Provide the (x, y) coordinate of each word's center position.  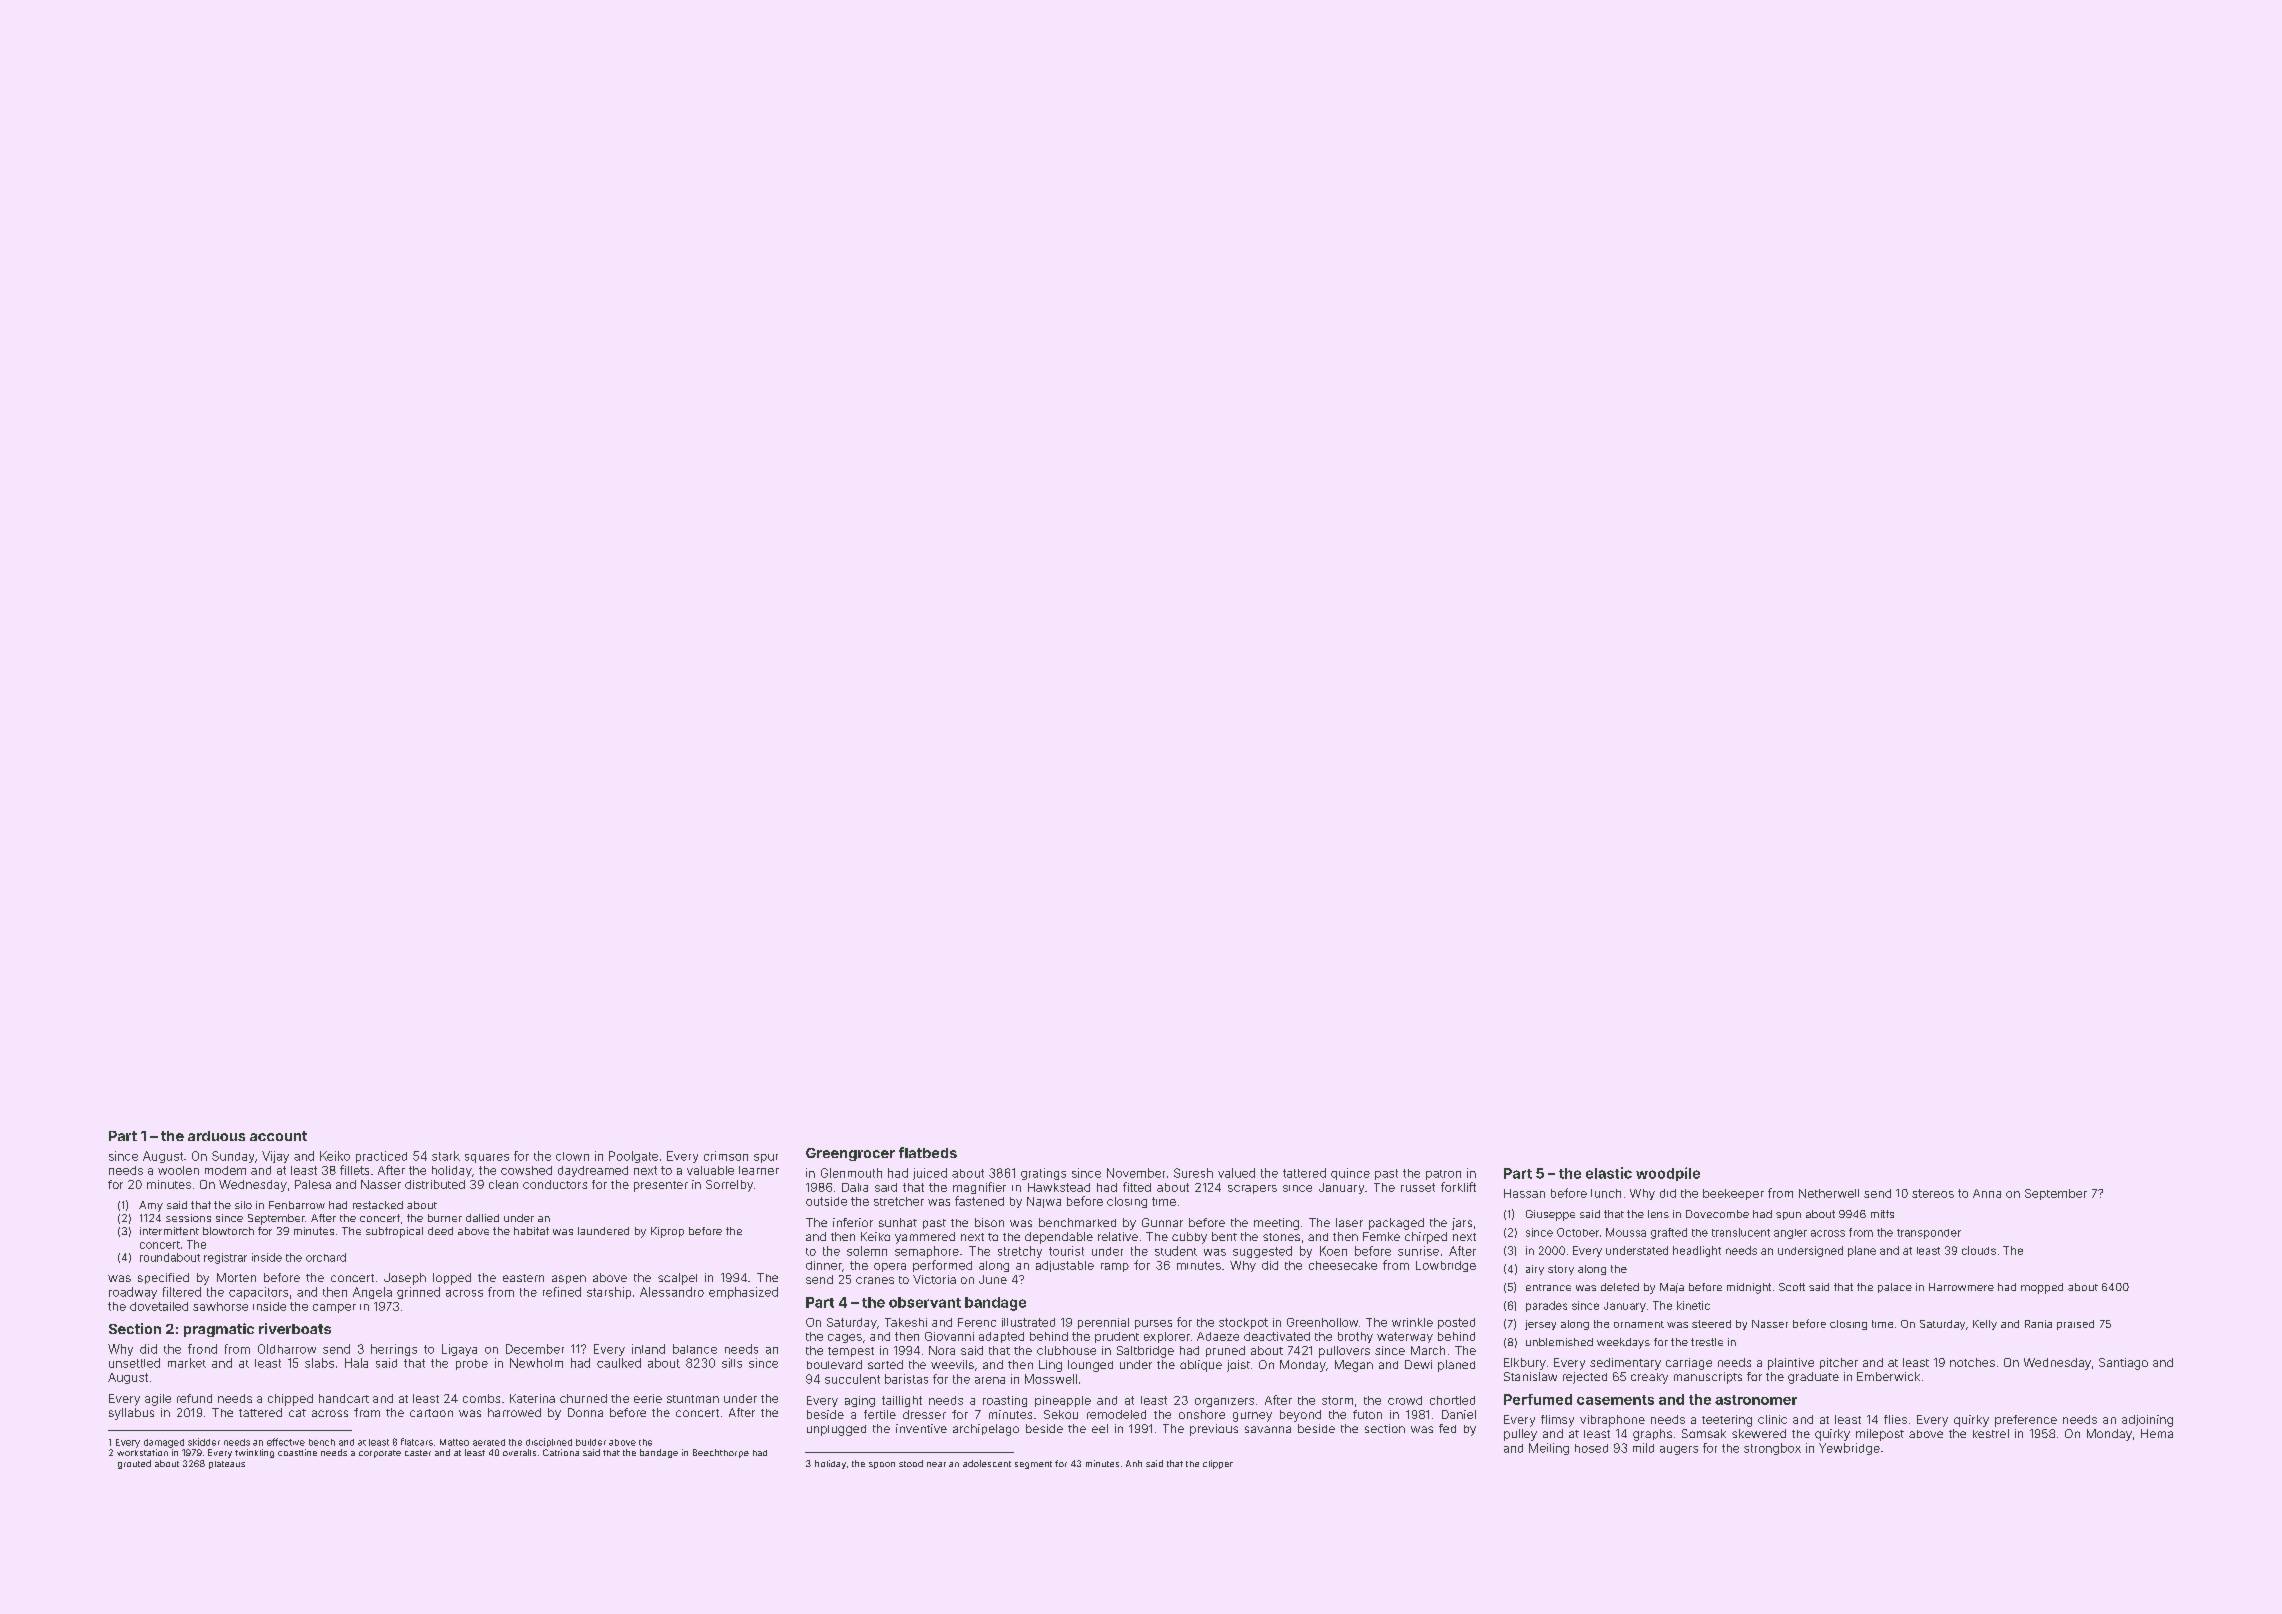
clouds (1979, 1250)
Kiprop (667, 1232)
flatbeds (928, 1152)
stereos (1933, 1193)
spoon (882, 1465)
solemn (867, 1251)
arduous (216, 1136)
